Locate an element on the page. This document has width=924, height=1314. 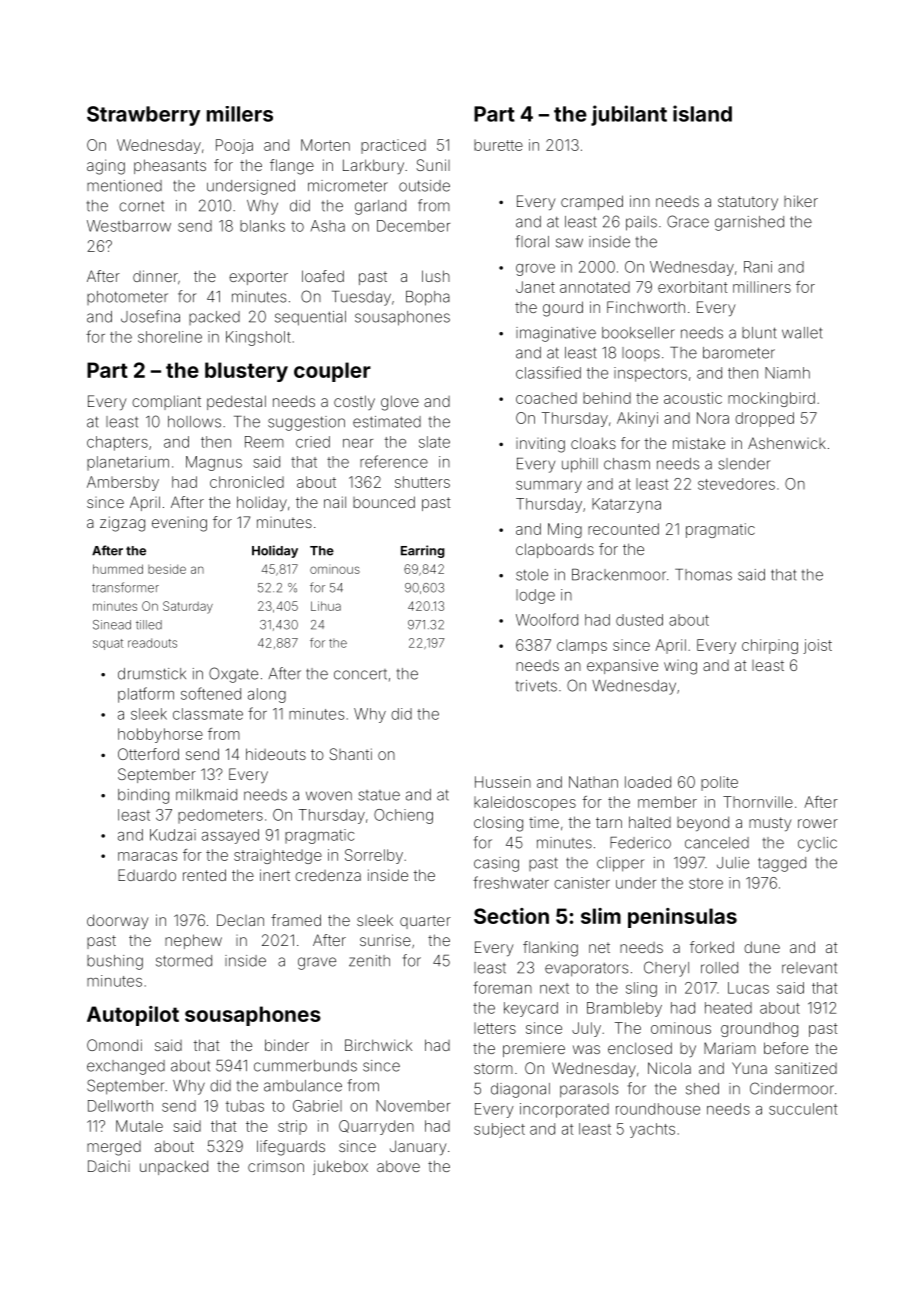
nail is located at coordinates (335, 502).
